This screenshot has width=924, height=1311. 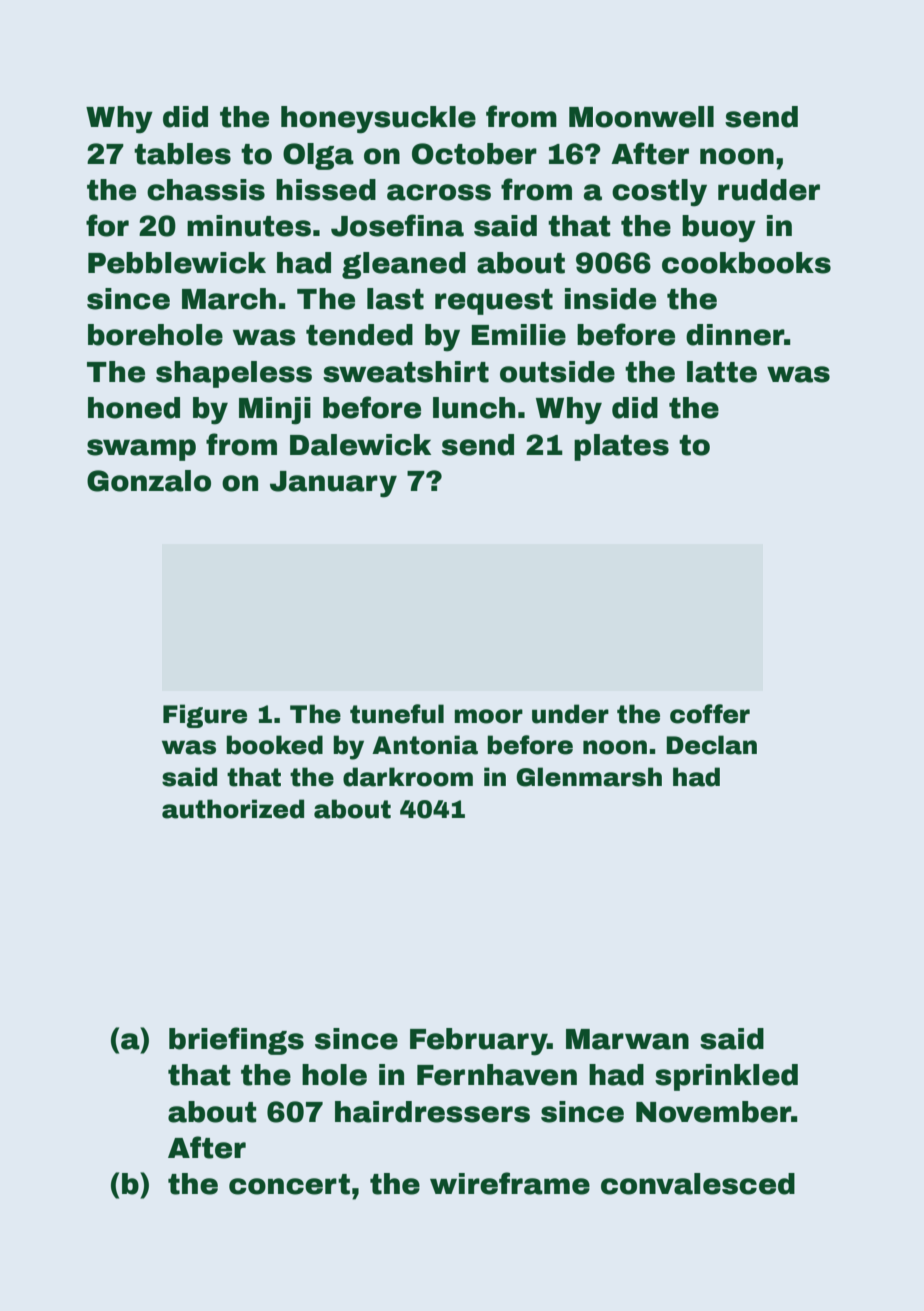 I want to click on March, so click(x=229, y=299).
